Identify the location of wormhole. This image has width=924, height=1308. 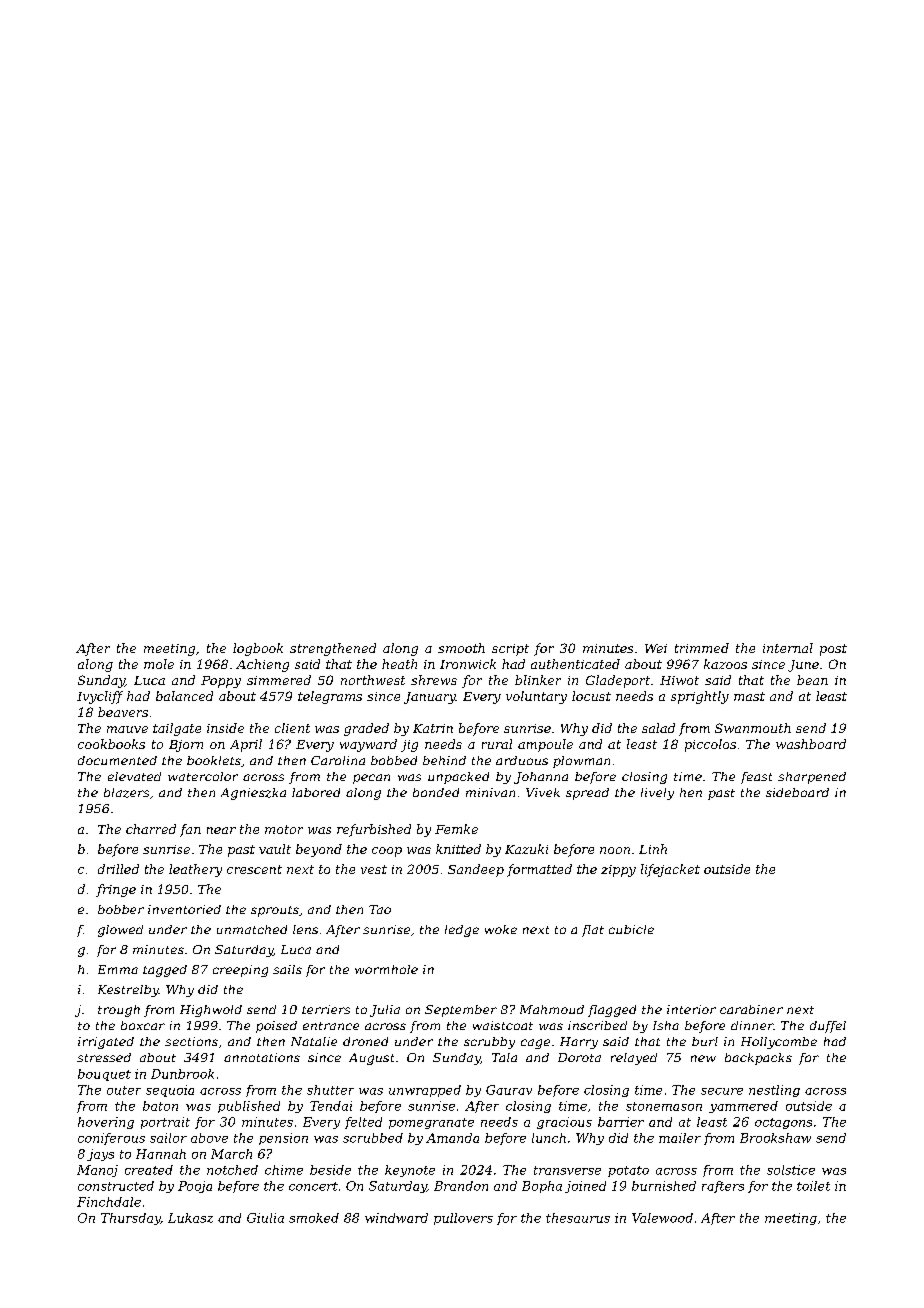
(386, 969).
